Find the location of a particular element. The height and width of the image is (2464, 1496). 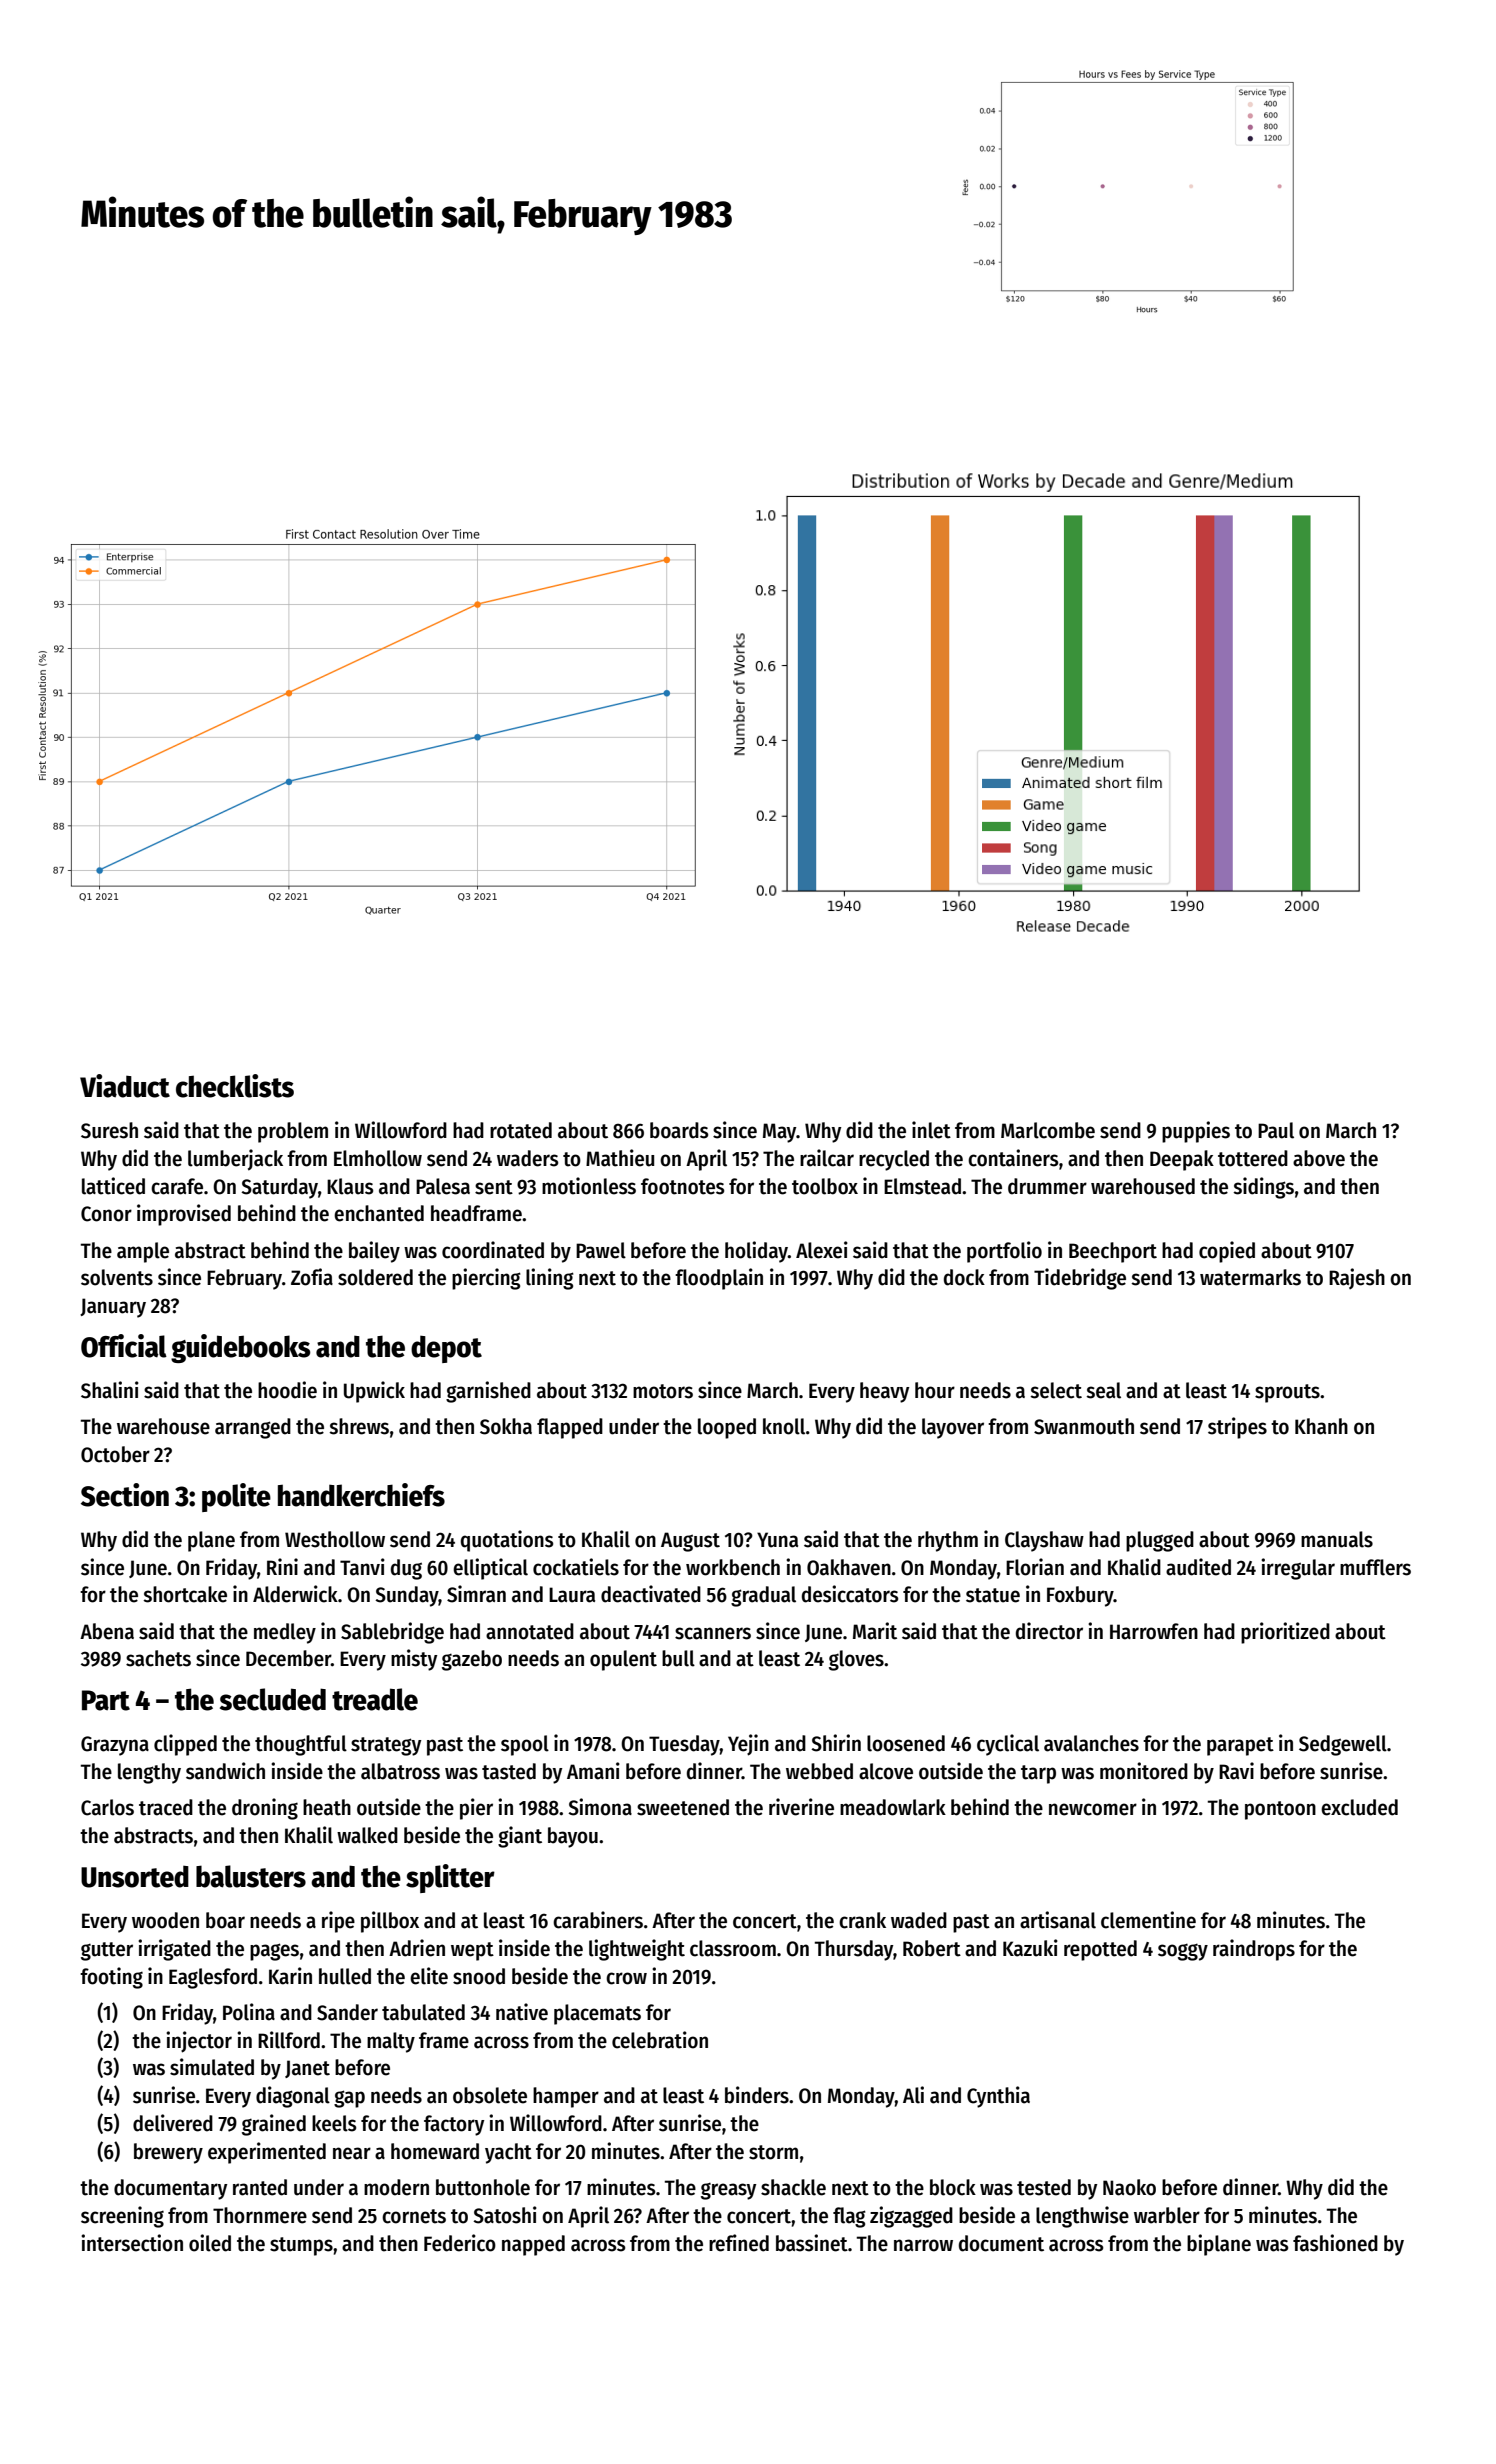

puppies is located at coordinates (1196, 1132).
